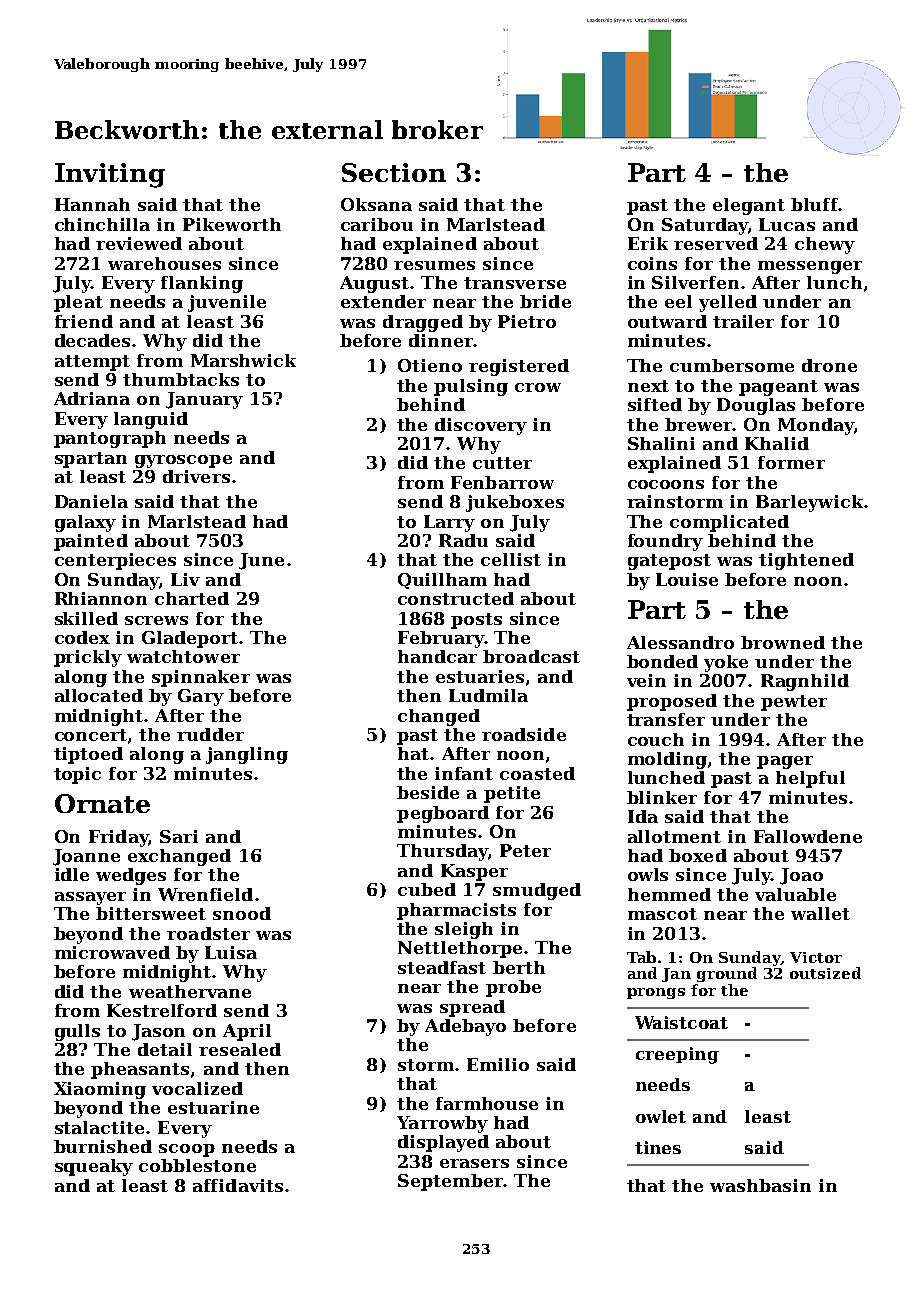  I want to click on pegboard, so click(443, 814).
